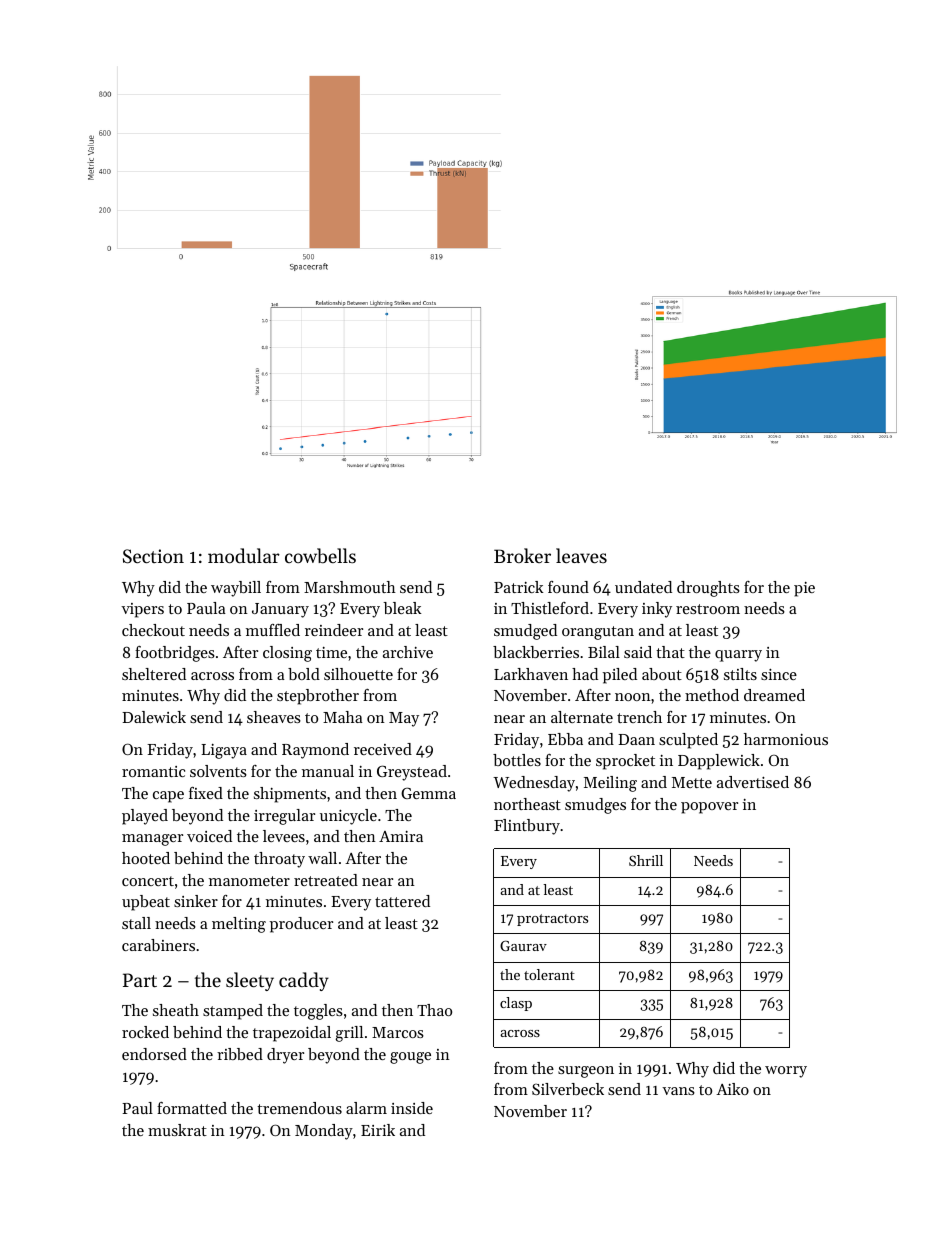 The height and width of the screenshot is (1233, 952). Describe the element at coordinates (177, 1130) in the screenshot. I see `muskrat` at that location.
